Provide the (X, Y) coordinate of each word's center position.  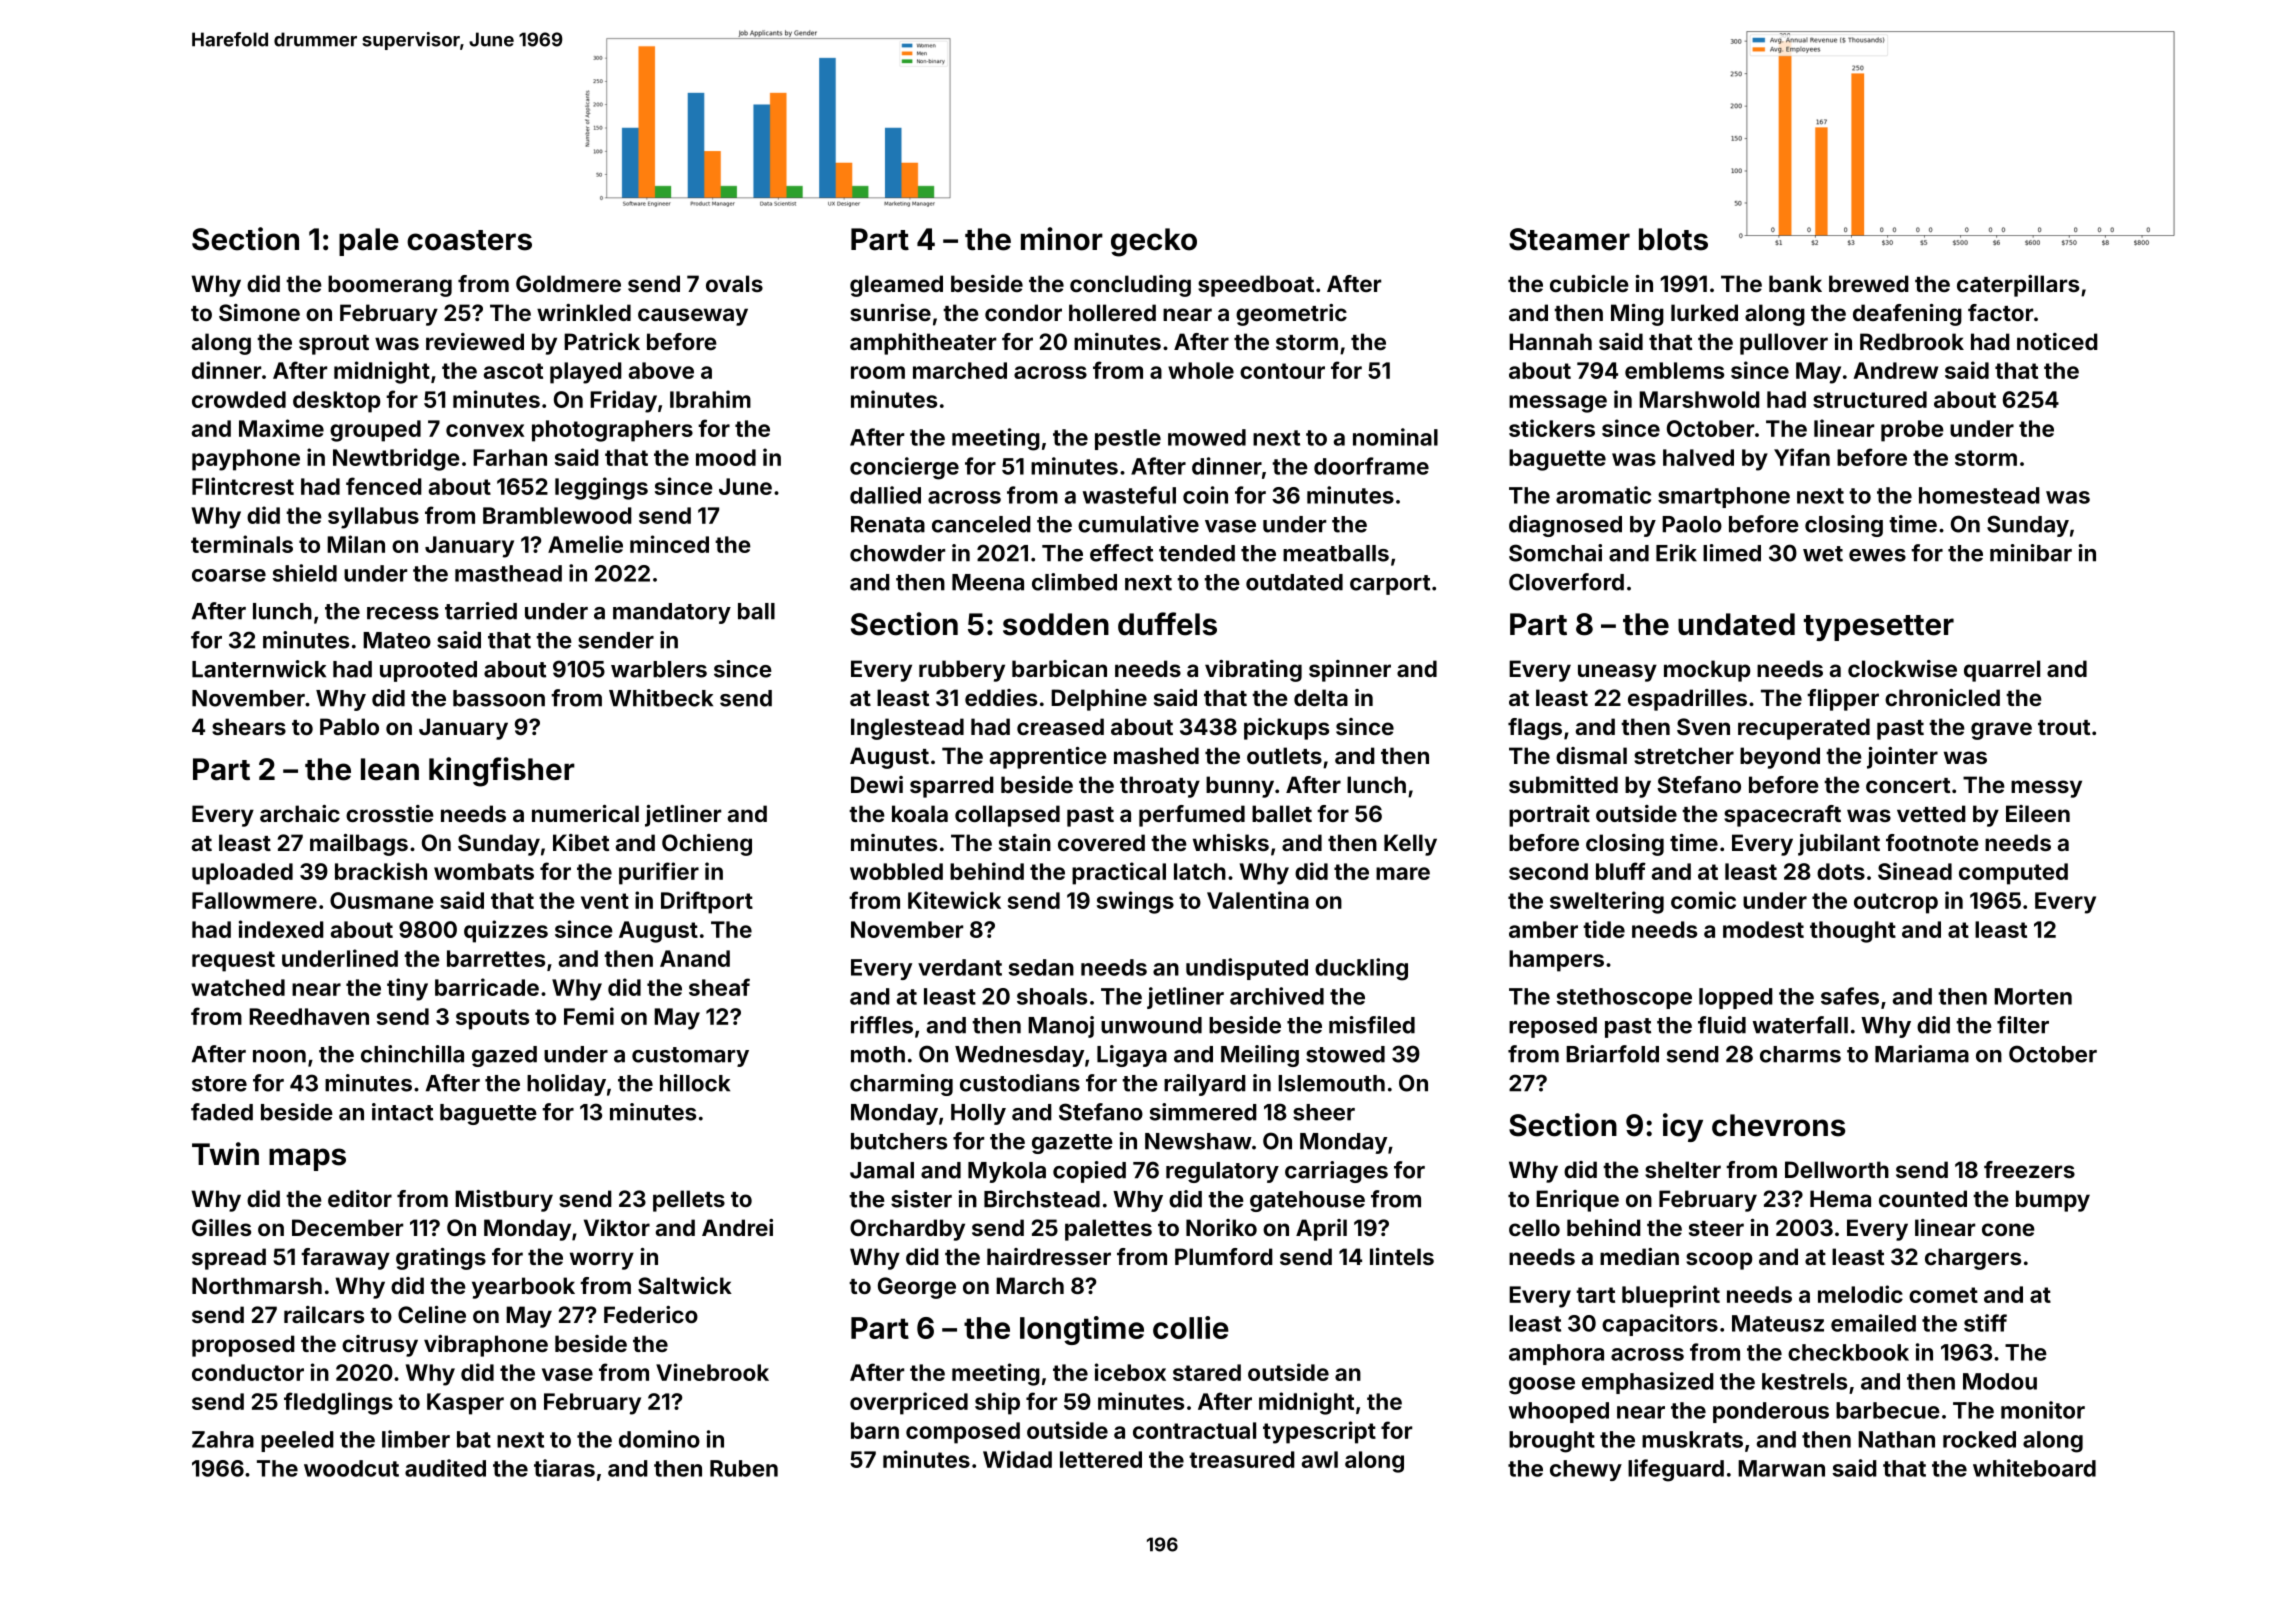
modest (1763, 929)
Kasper (465, 1404)
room (878, 372)
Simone (259, 312)
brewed (1869, 283)
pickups (1286, 729)
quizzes (506, 931)
